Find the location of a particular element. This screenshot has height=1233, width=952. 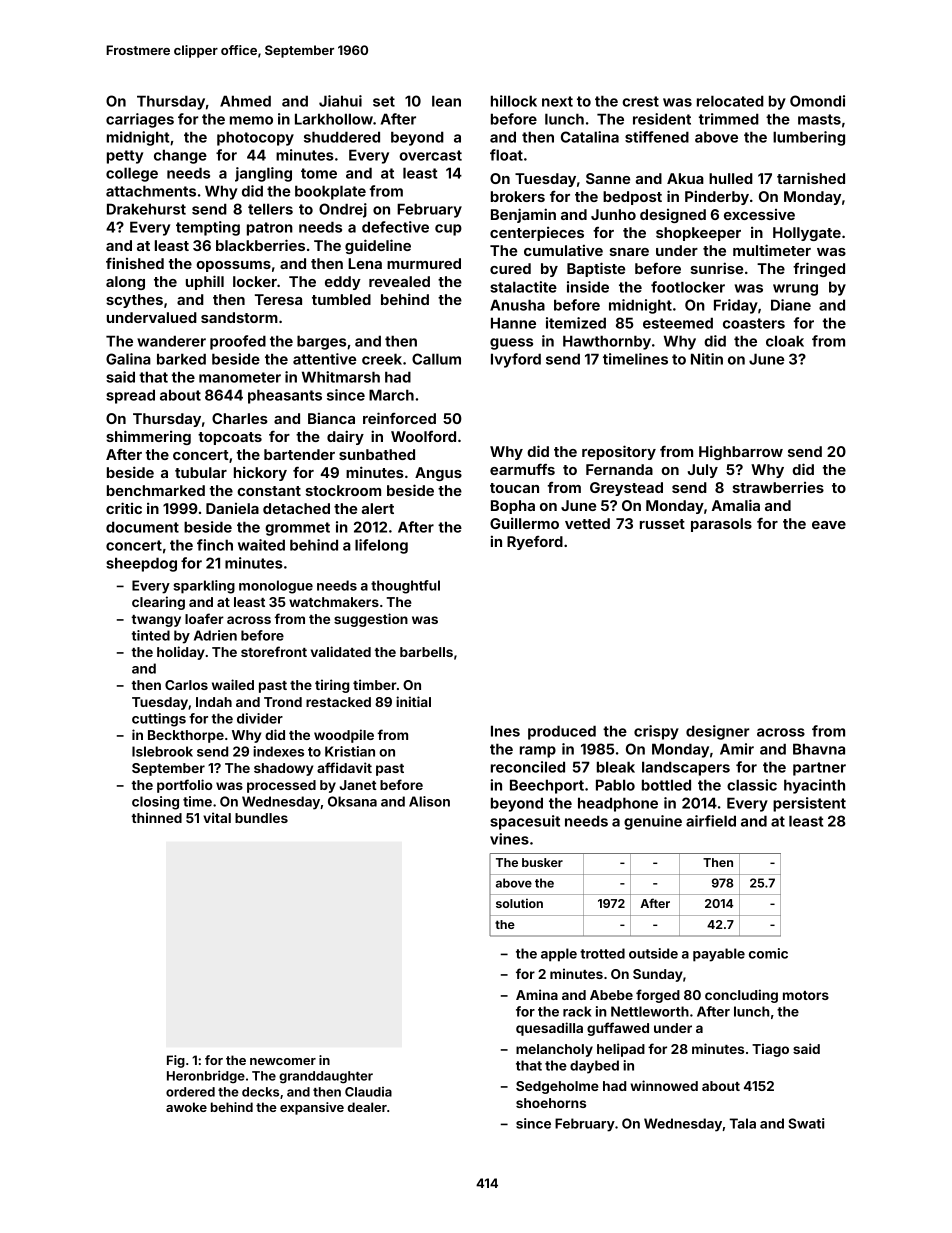

Whitmarsh is located at coordinates (341, 377).
